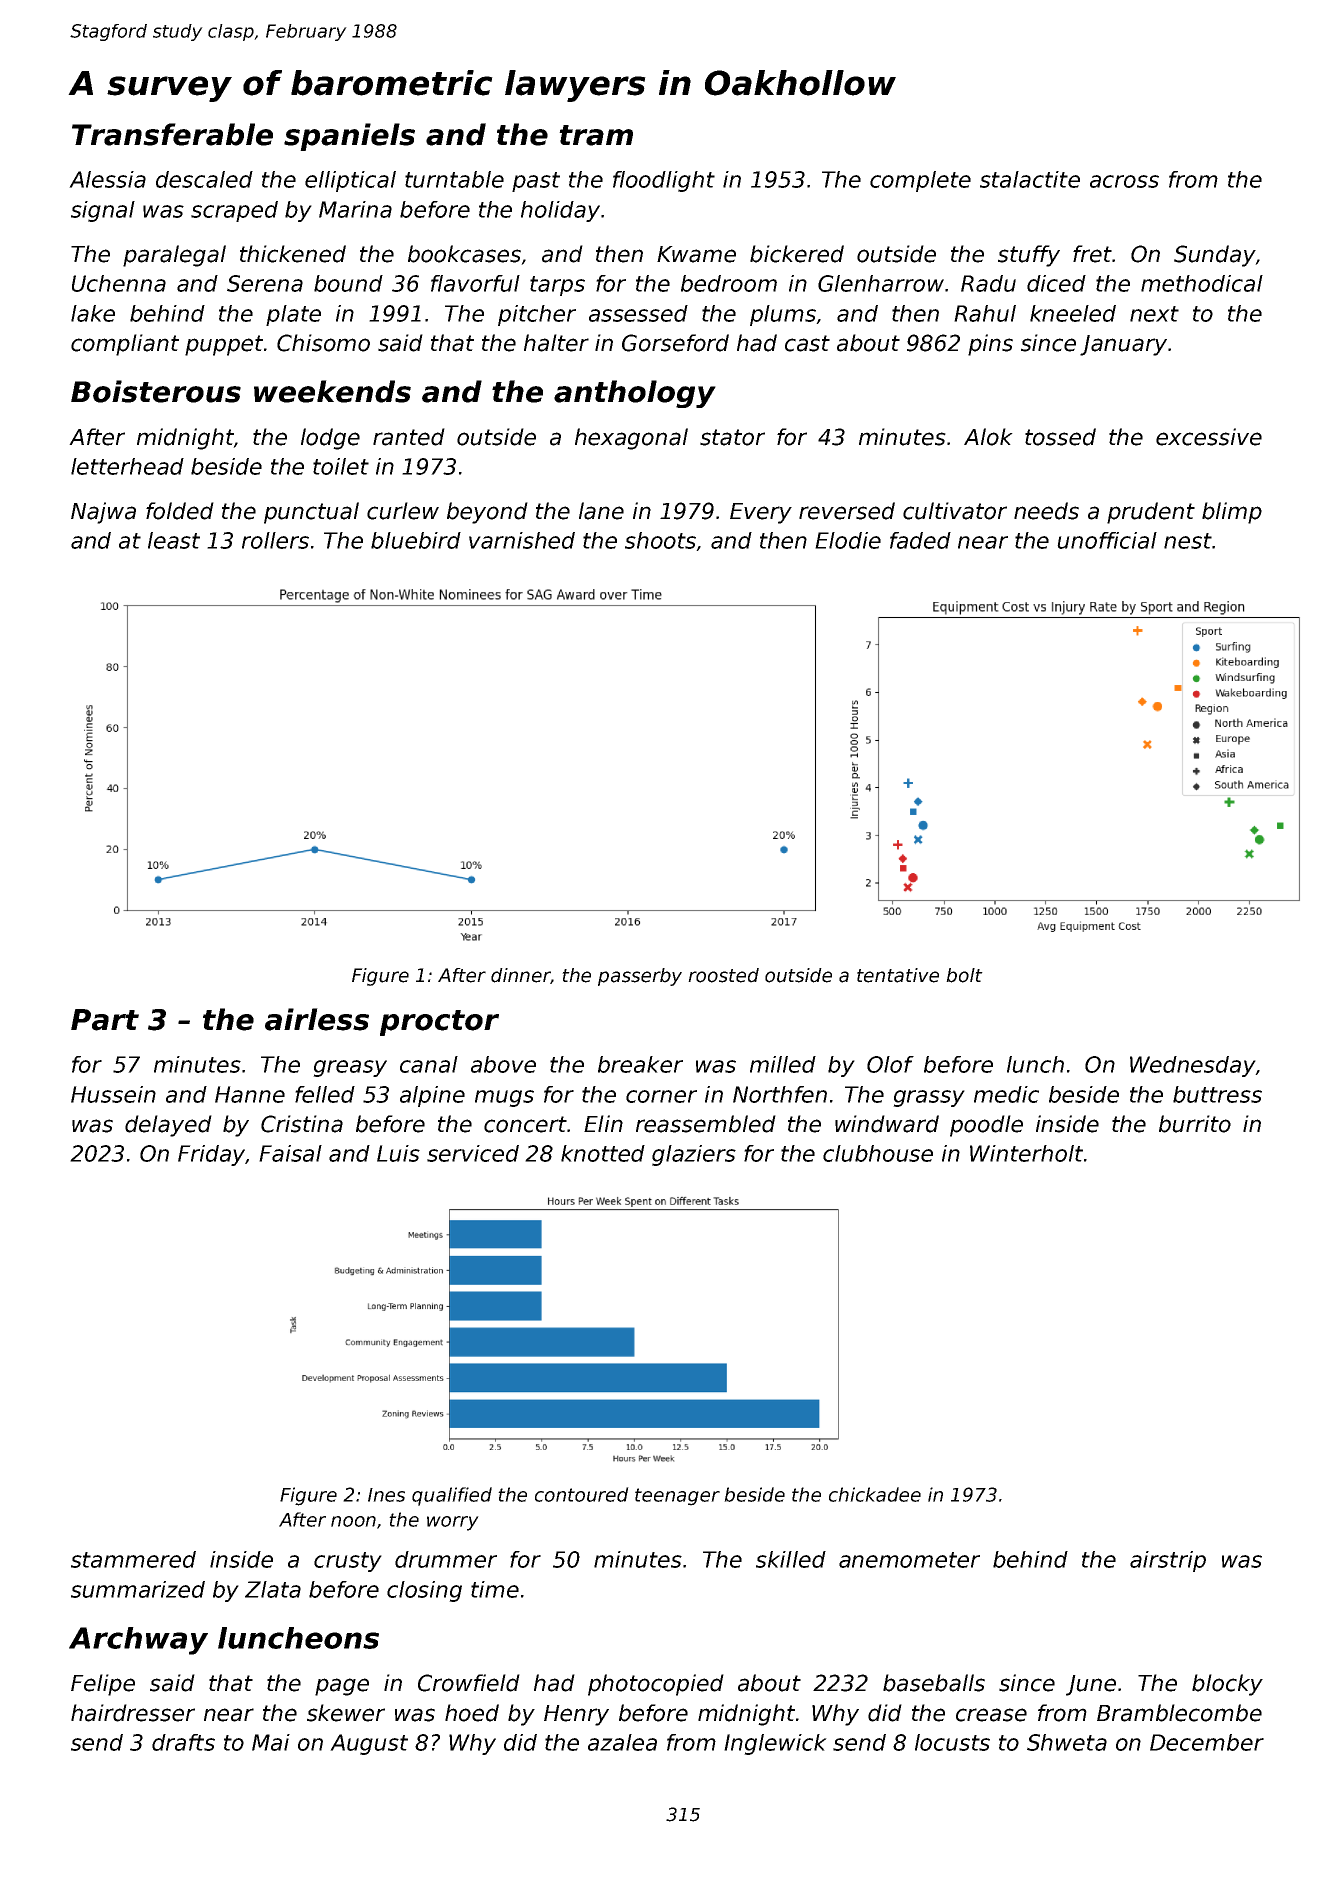 This screenshot has height=1885, width=1333. What do you see at coordinates (1179, 1713) in the screenshot?
I see `Bramblecombe` at bounding box center [1179, 1713].
